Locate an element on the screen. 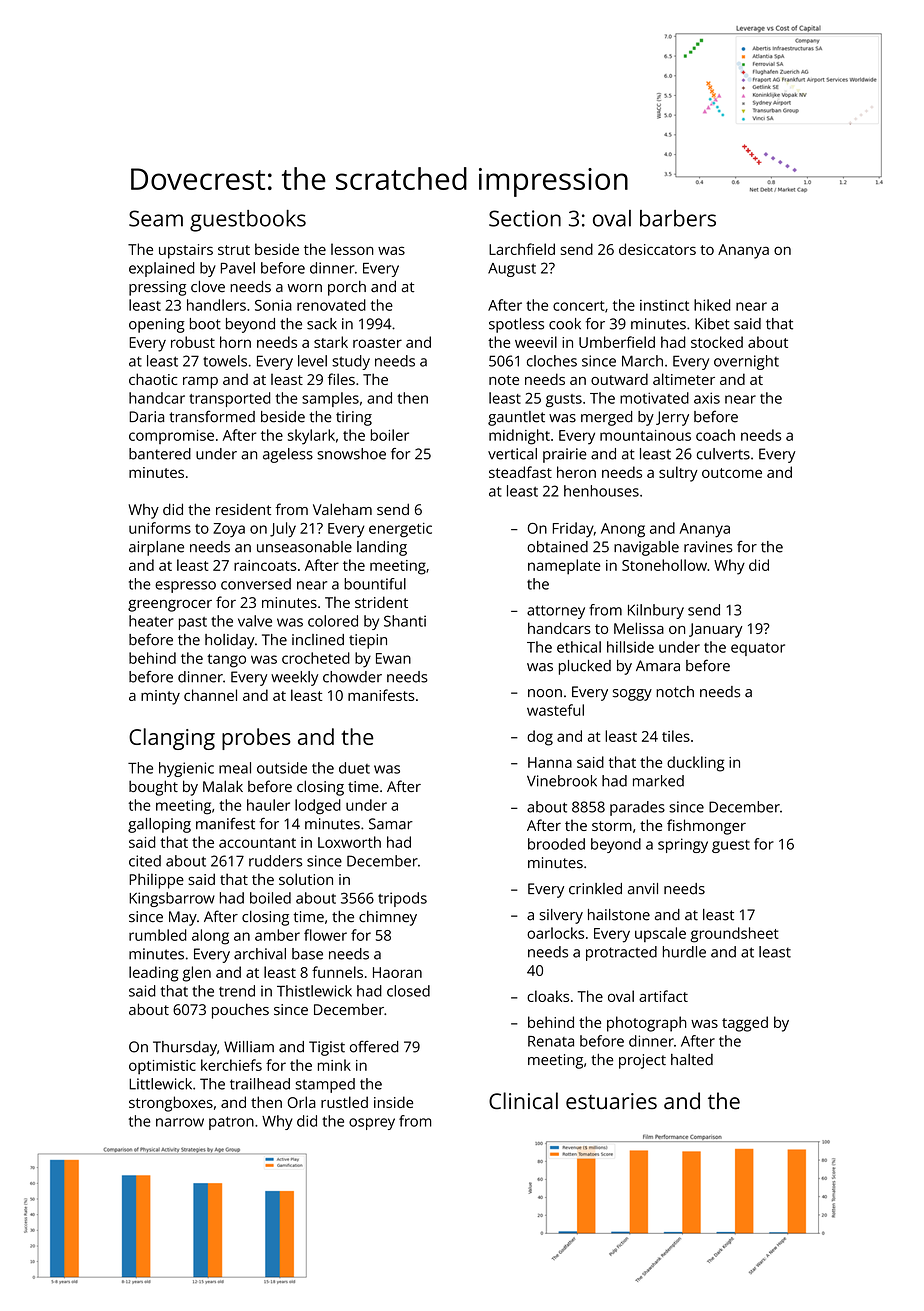 This screenshot has height=1311, width=924. boiled is located at coordinates (270, 898).
